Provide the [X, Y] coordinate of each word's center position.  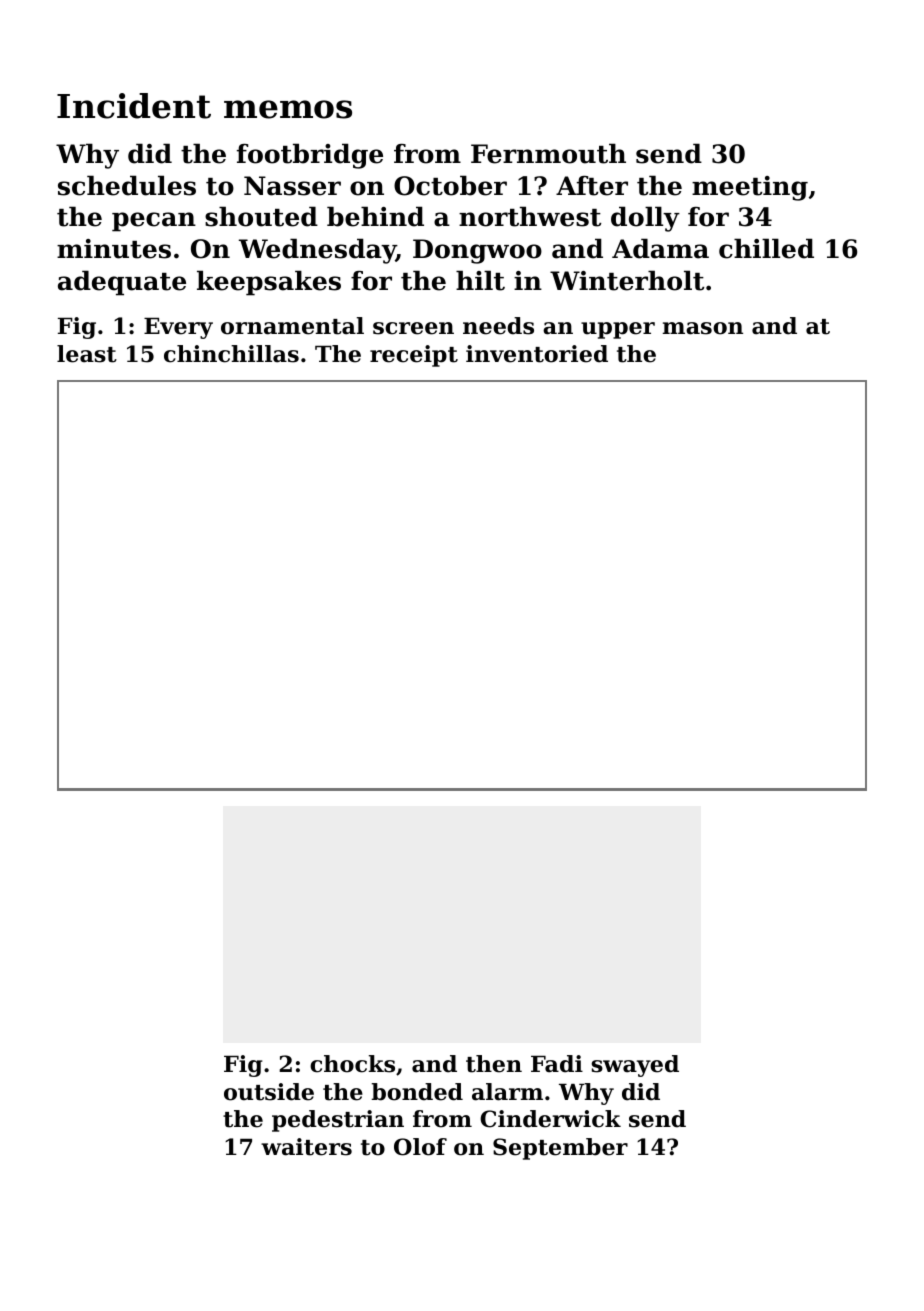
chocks [352, 1064]
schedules [127, 185]
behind [375, 216]
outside [269, 1092]
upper [618, 330]
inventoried [537, 354]
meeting [750, 188]
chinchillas [231, 354]
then [494, 1064]
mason [703, 328]
